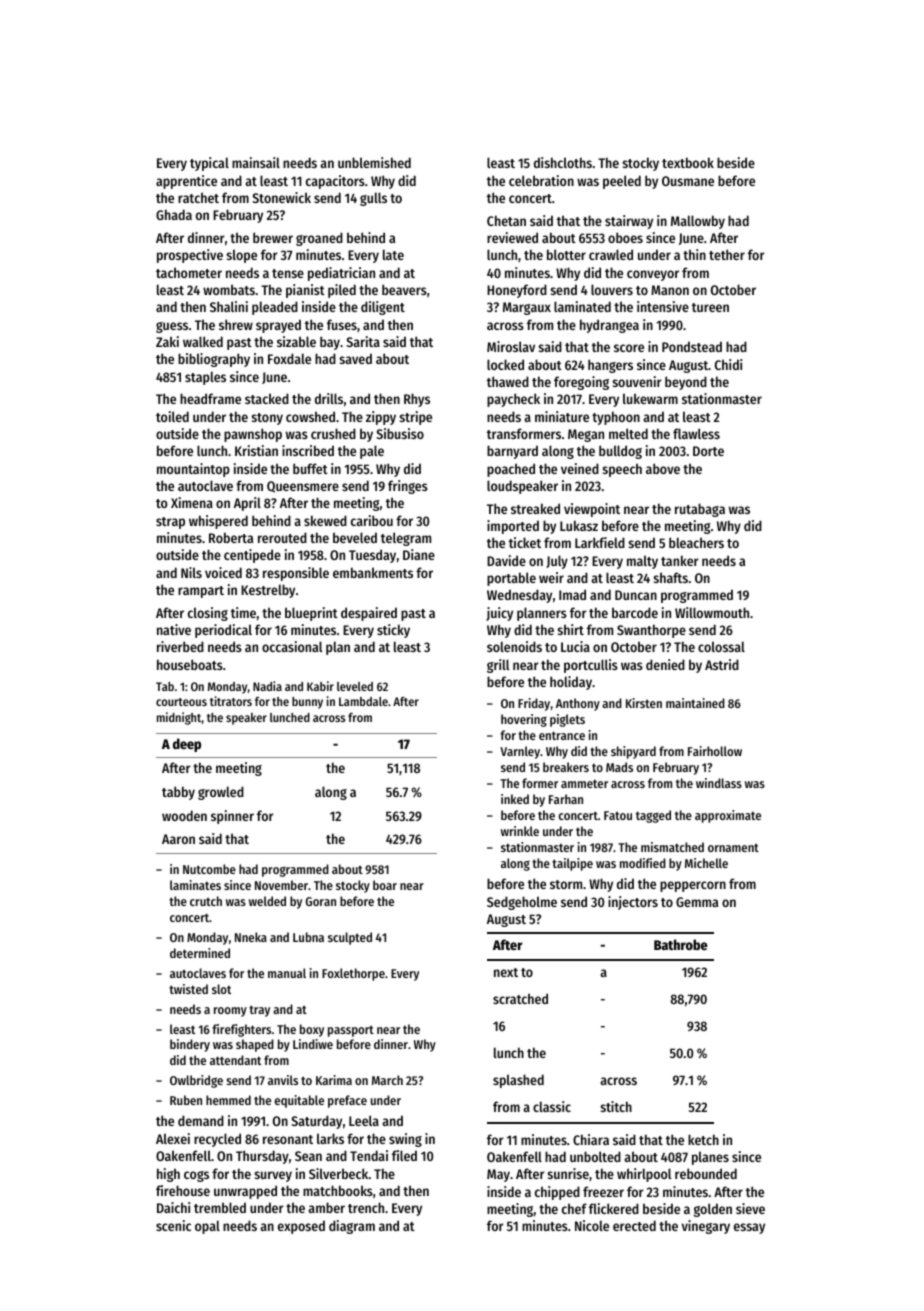  What do you see at coordinates (281, 885) in the screenshot?
I see `November` at bounding box center [281, 885].
